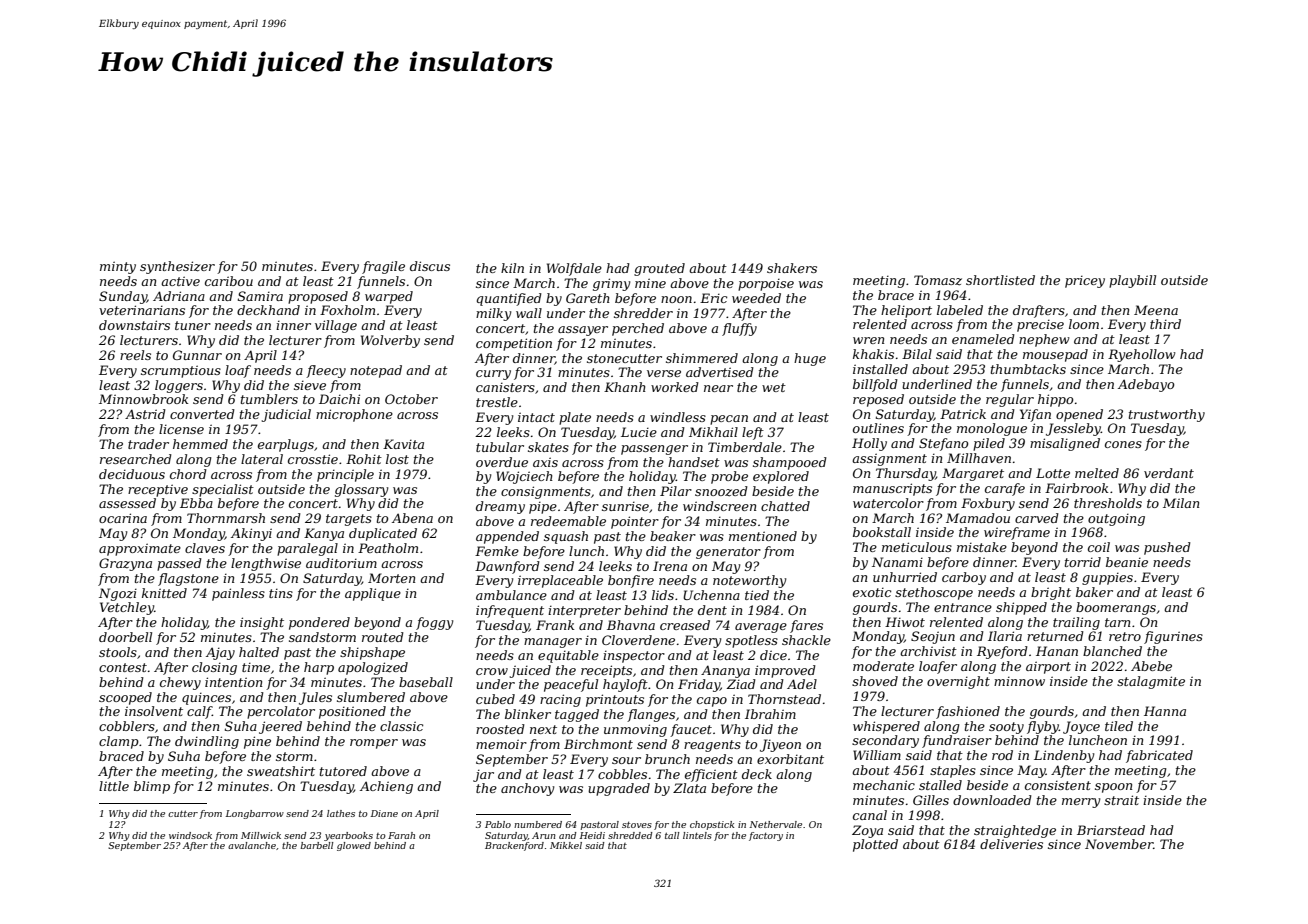 This page has width=1308, height=924. I want to click on torrid, so click(1083, 562).
